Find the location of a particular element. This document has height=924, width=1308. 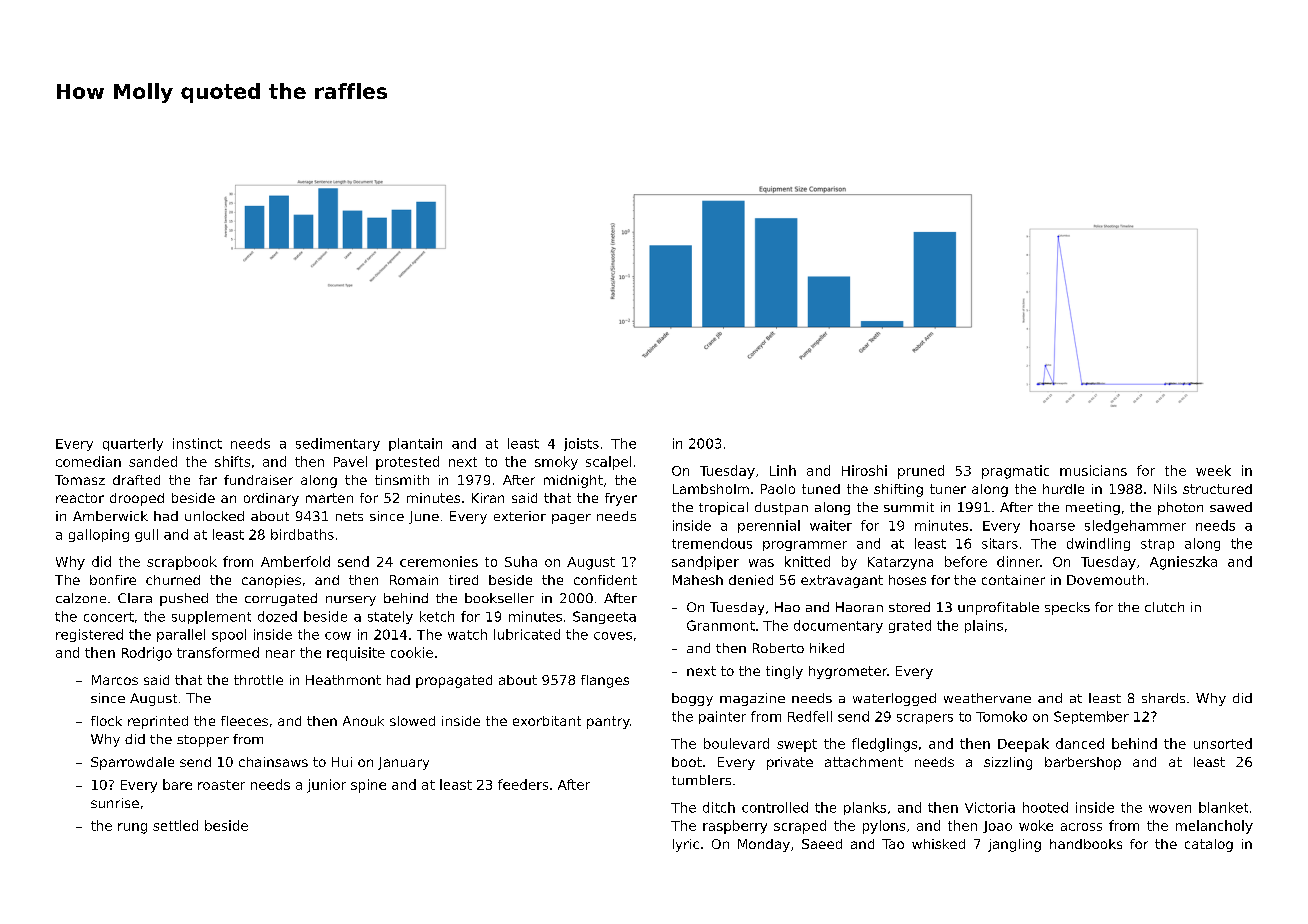

reprinted is located at coordinates (158, 722).
